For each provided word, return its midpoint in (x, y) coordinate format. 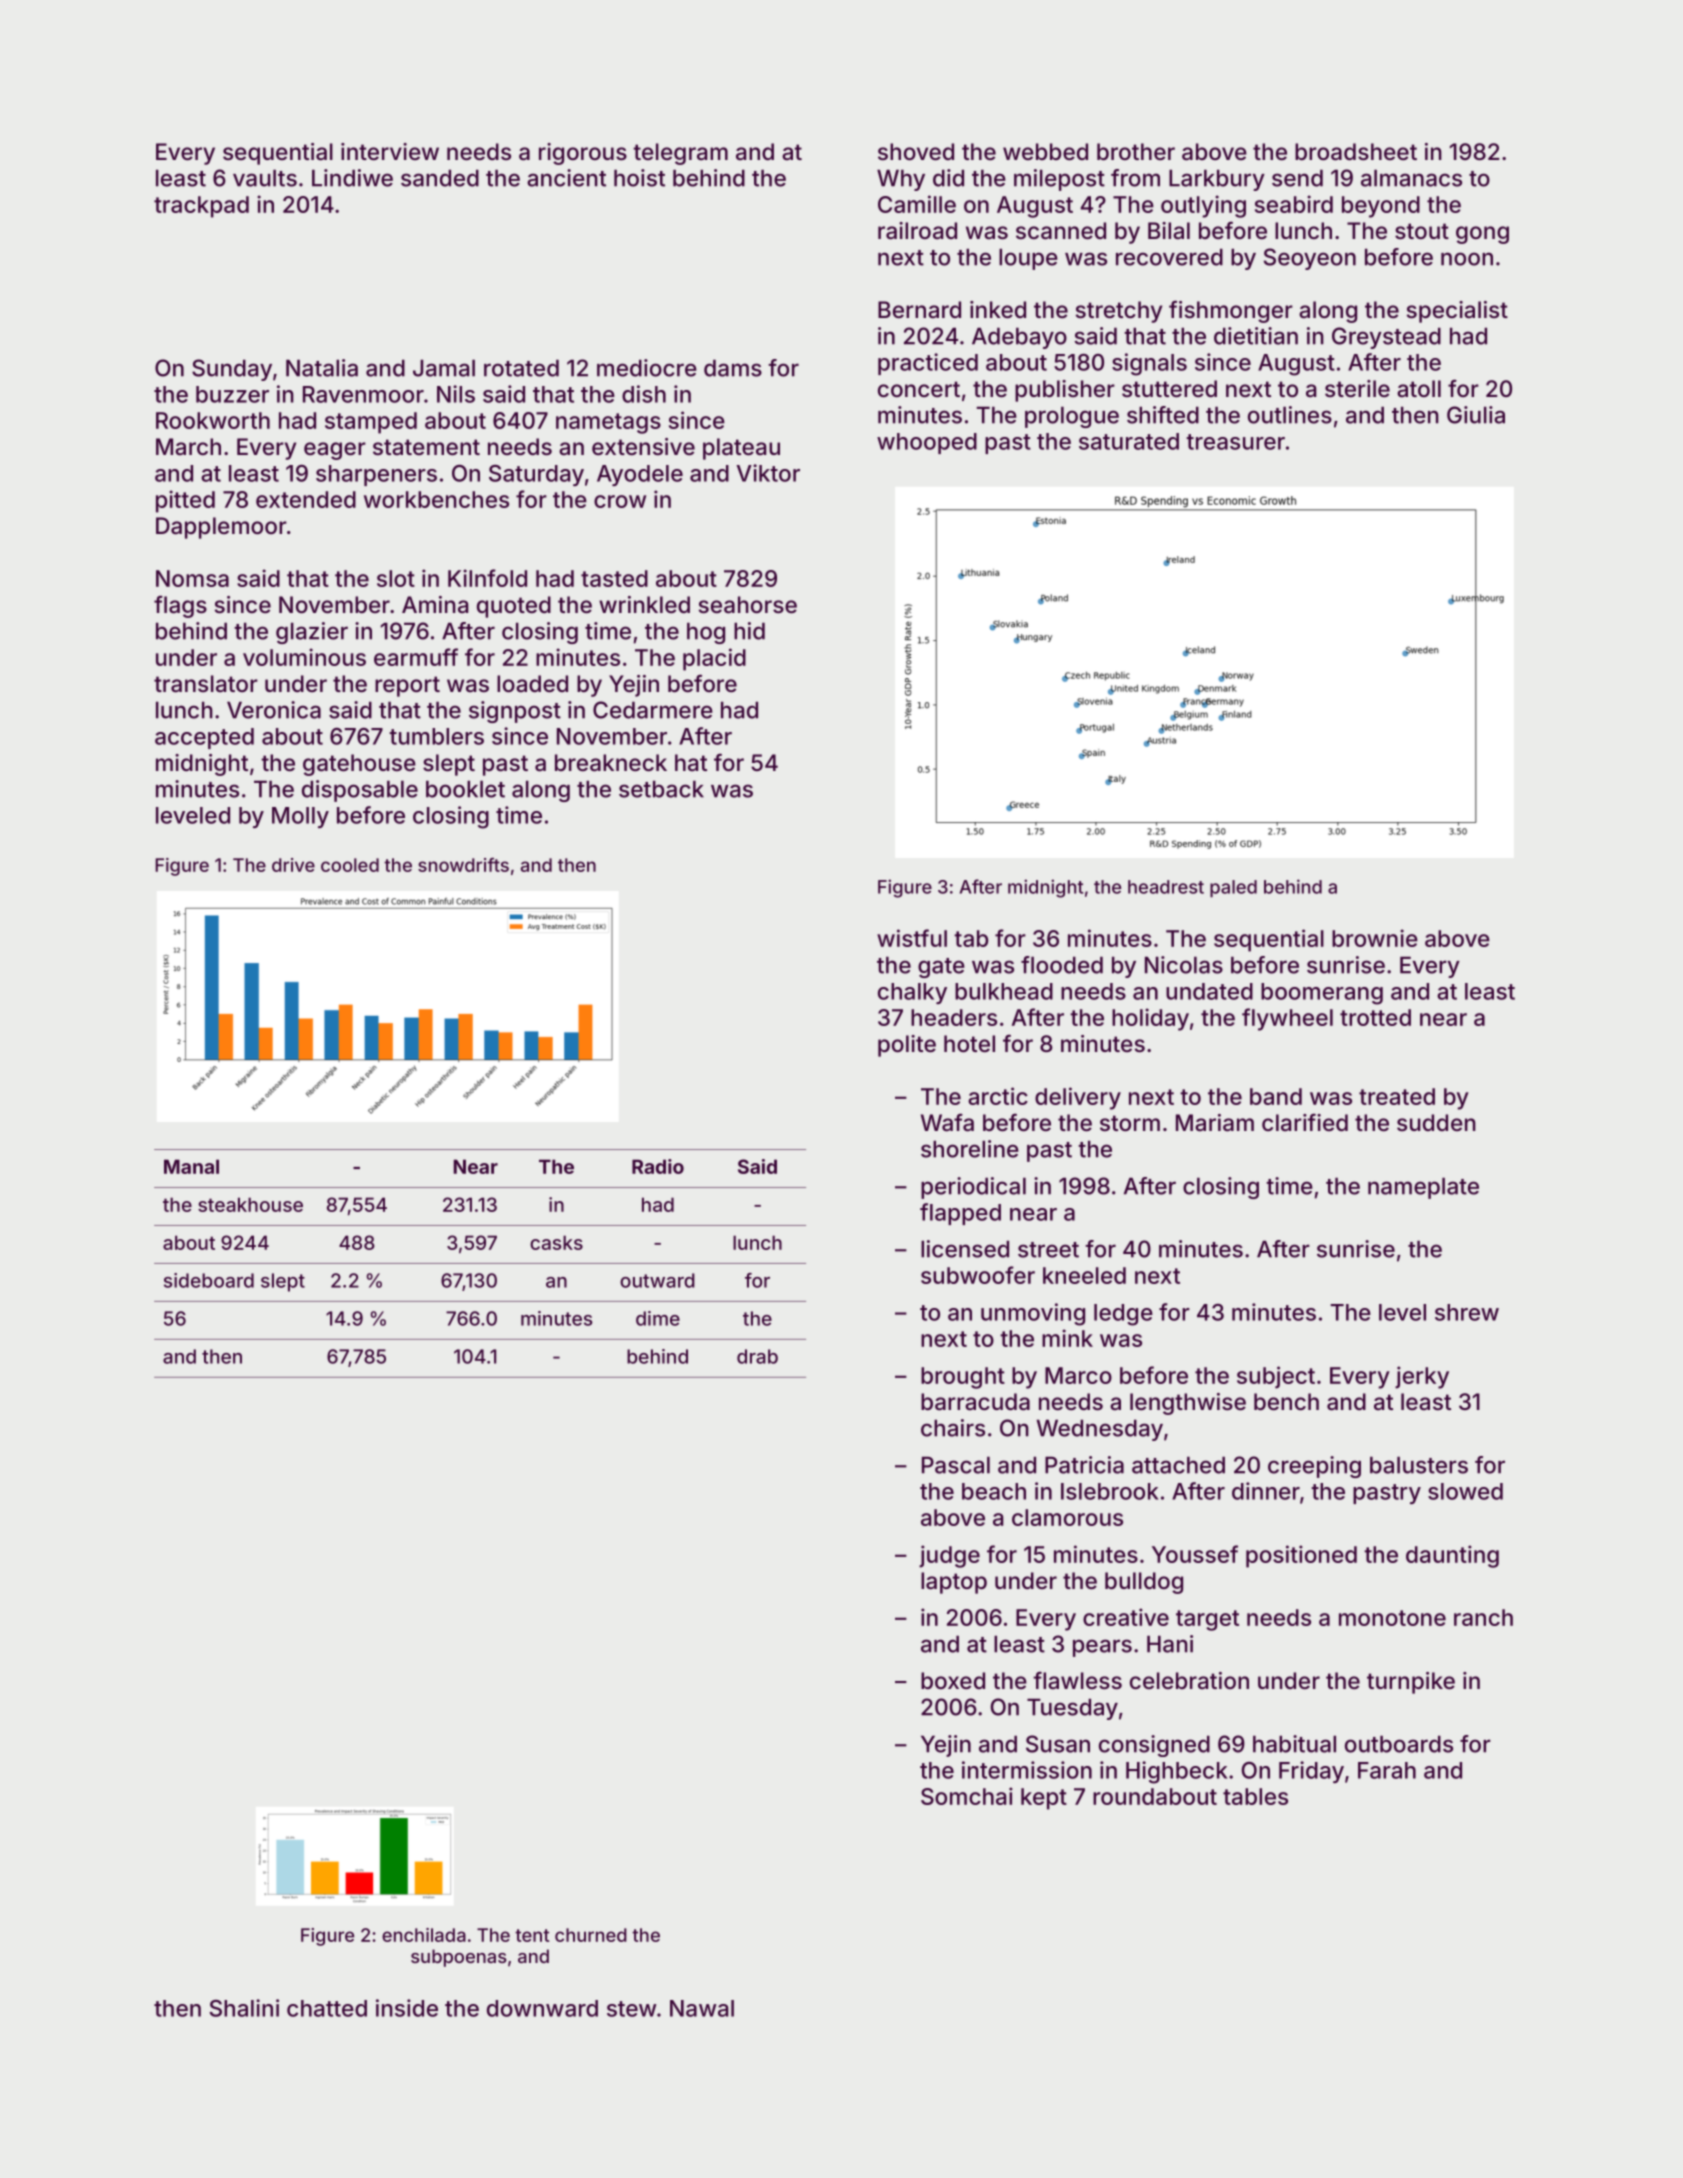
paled (1233, 889)
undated (1209, 991)
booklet (465, 789)
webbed (1045, 151)
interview (390, 151)
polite (907, 1046)
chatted (327, 2008)
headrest (1166, 887)
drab (757, 1356)
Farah (1387, 1770)
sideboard (209, 1280)
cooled (350, 865)
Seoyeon (1310, 259)
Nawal (702, 2008)
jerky (1422, 1377)
